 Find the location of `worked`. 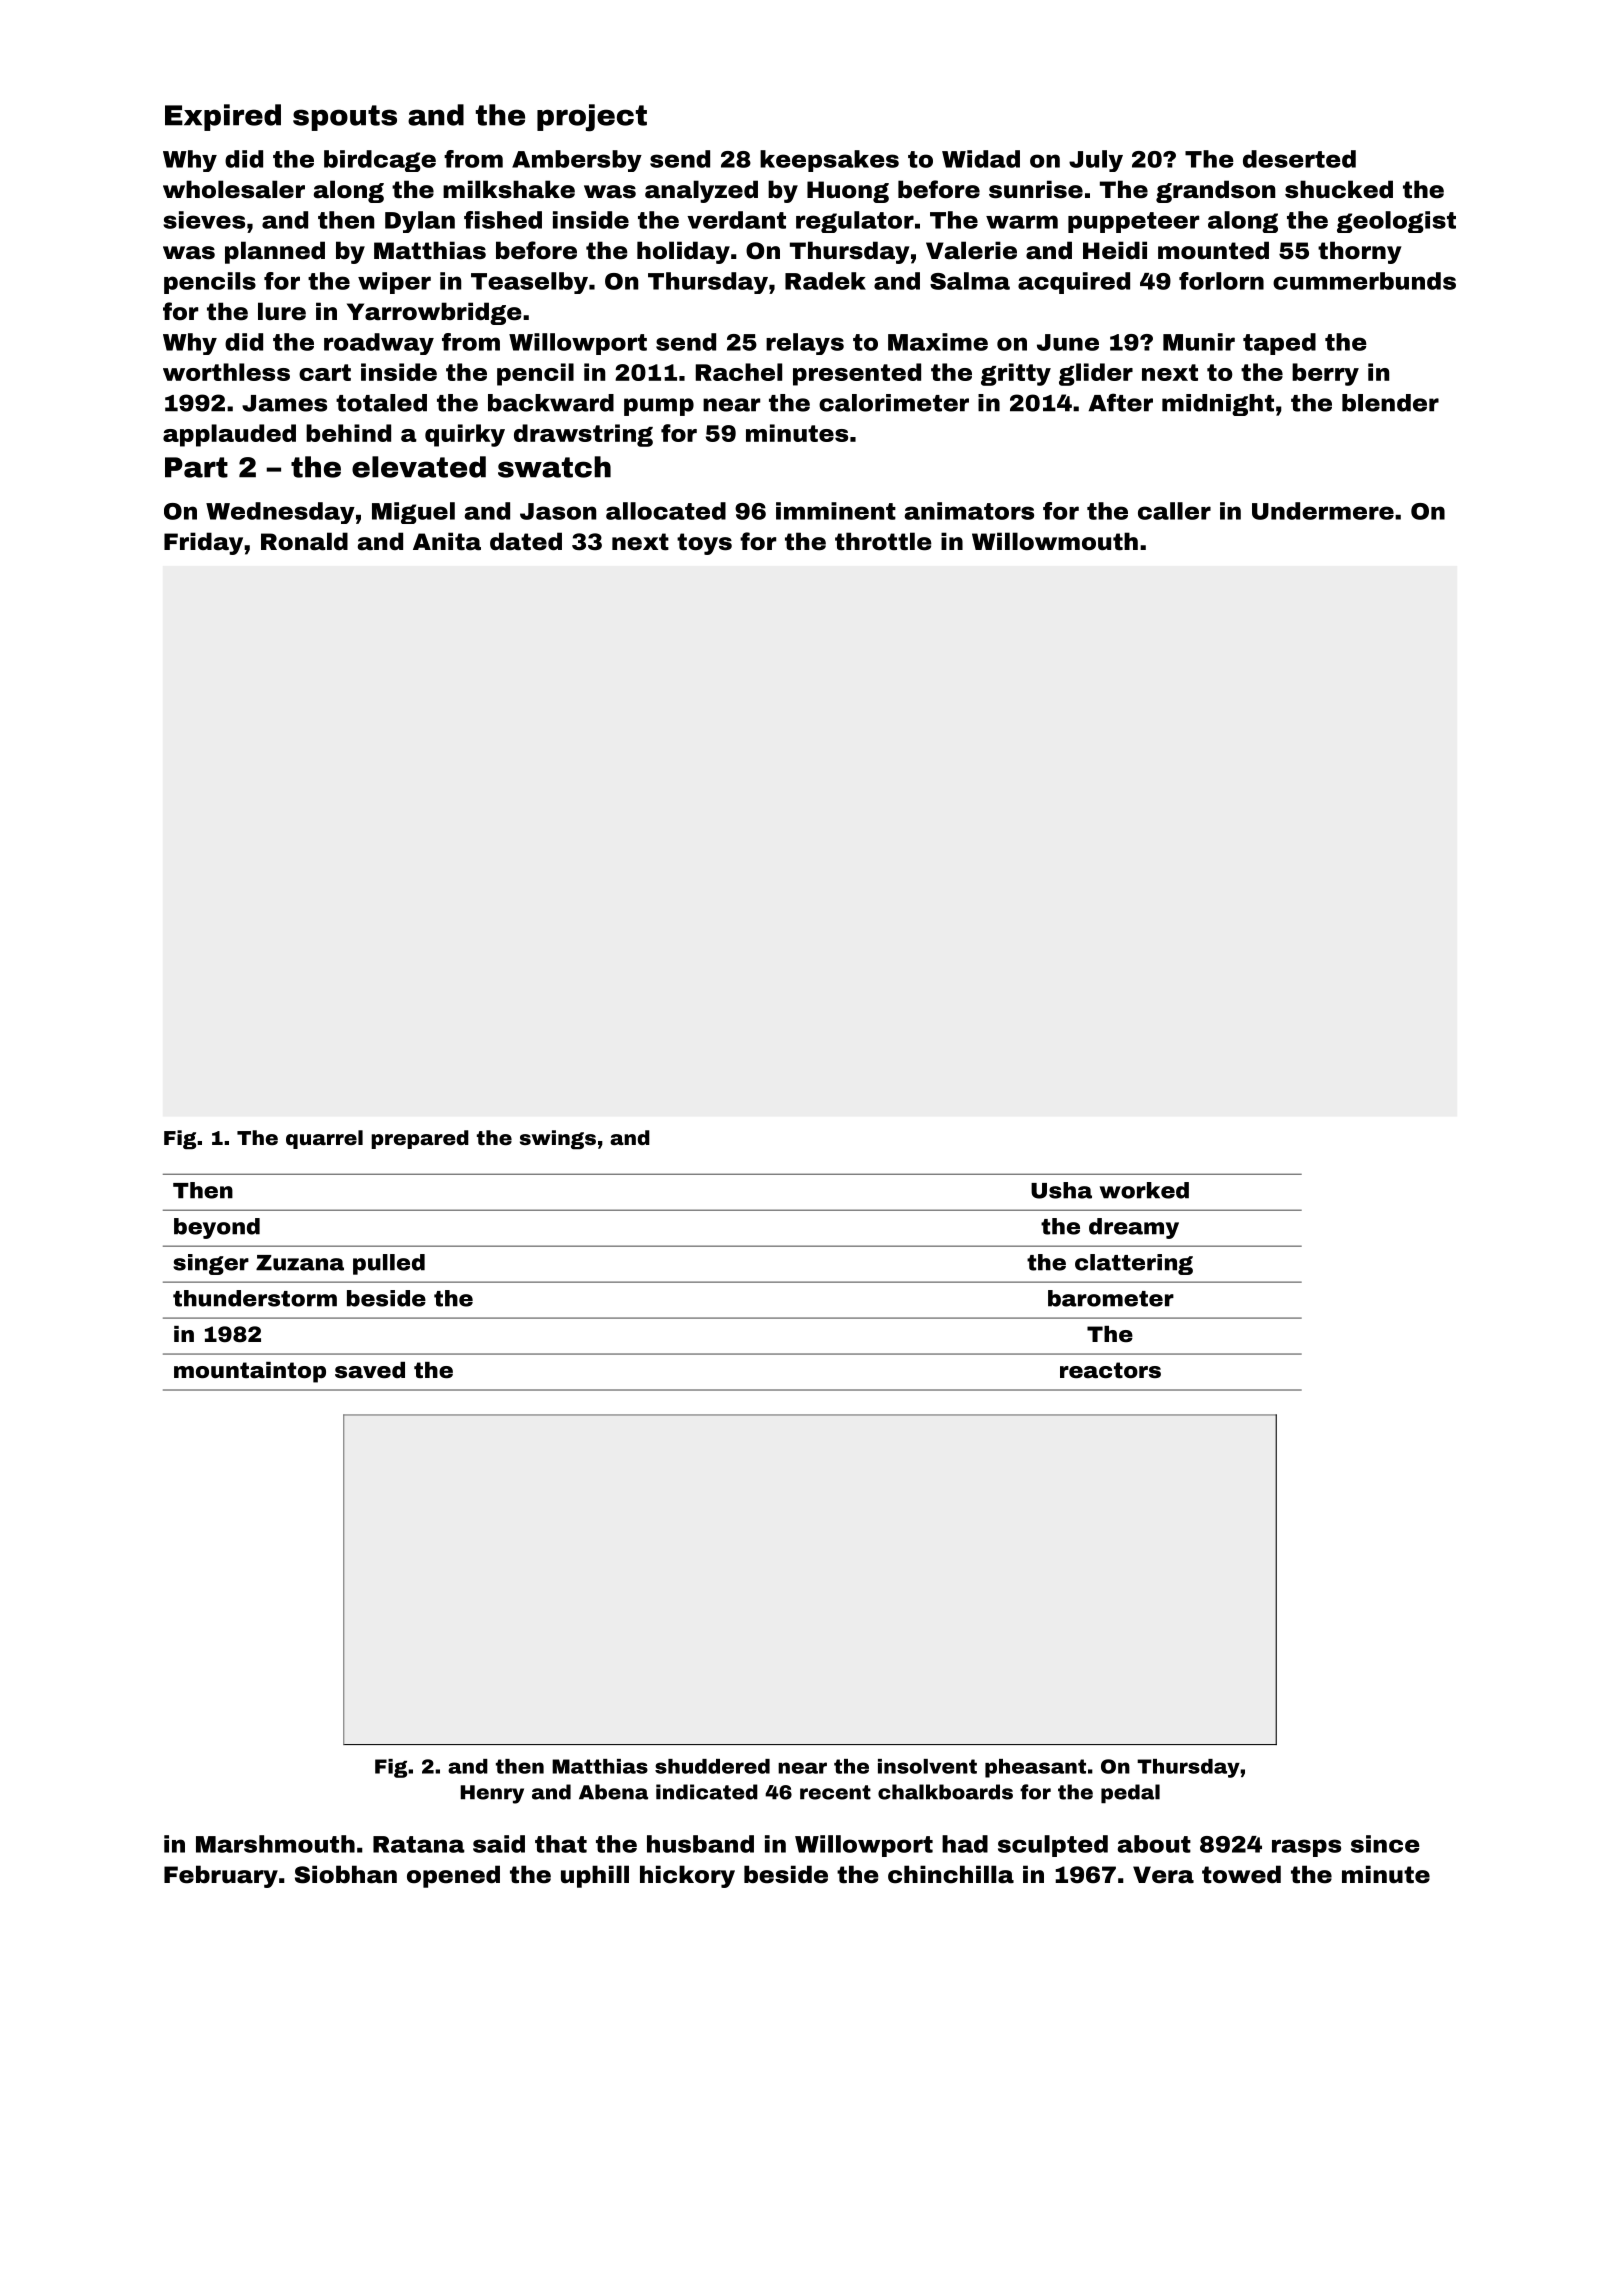

worked is located at coordinates (1144, 1190).
